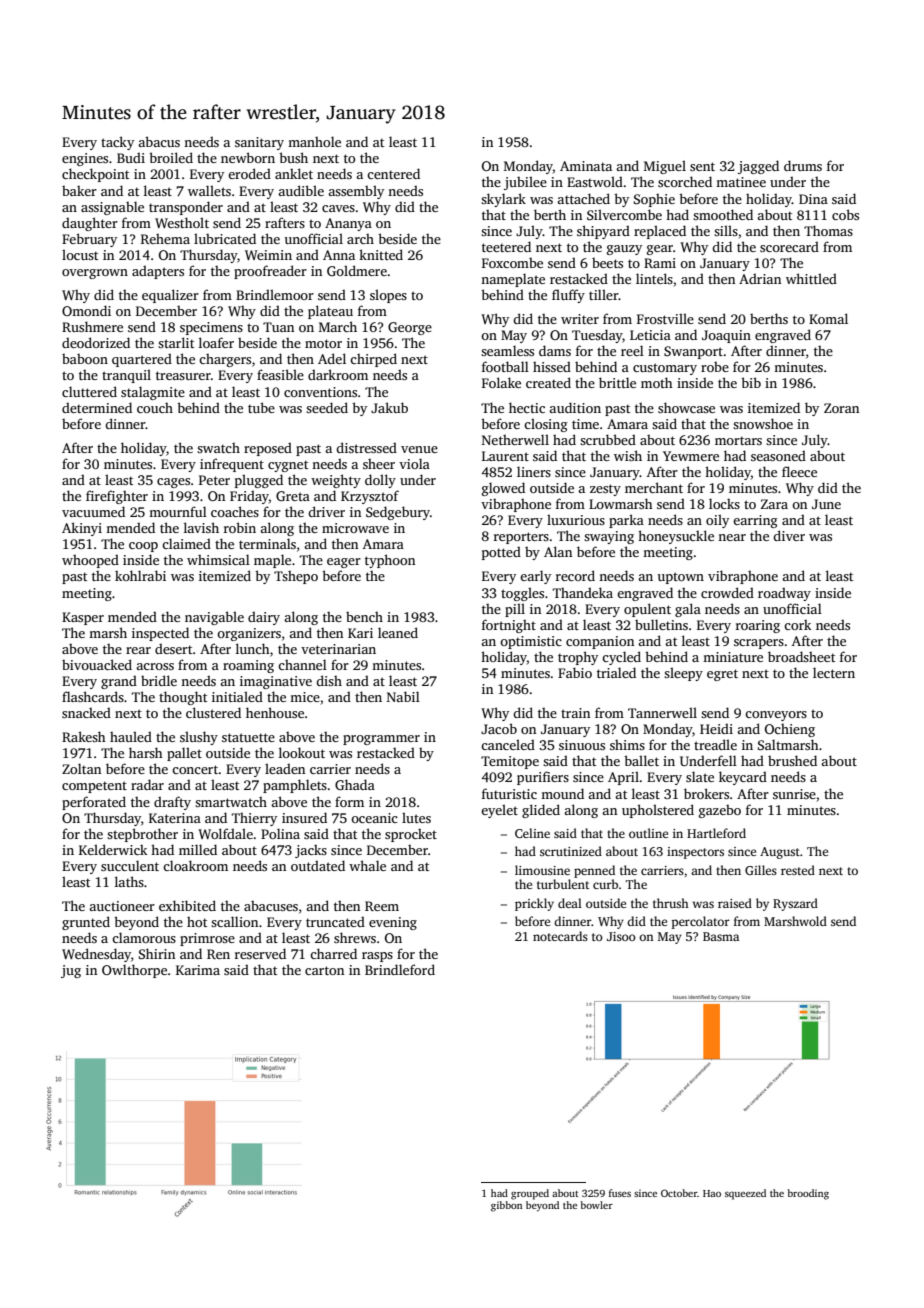 This page has height=1308, width=924. What do you see at coordinates (288, 466) in the page?
I see `cygnet` at bounding box center [288, 466].
